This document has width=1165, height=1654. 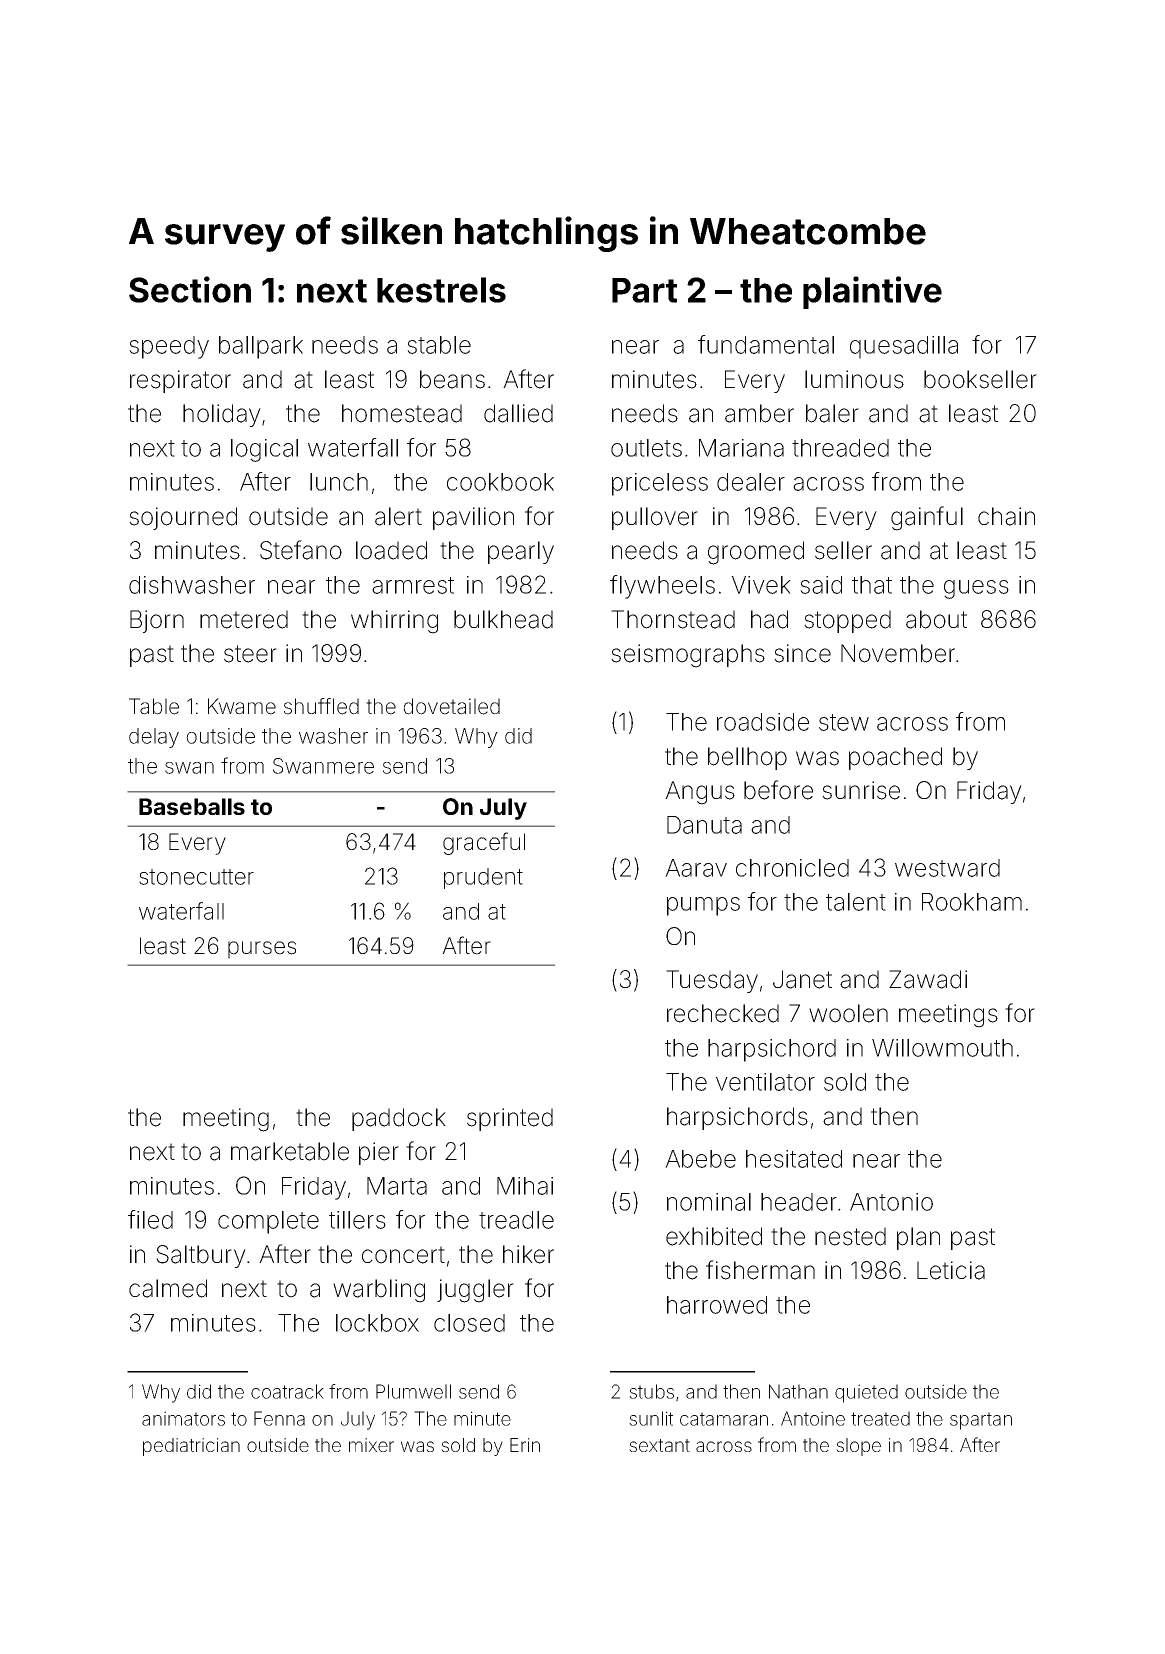 I want to click on outlets, so click(x=646, y=448).
